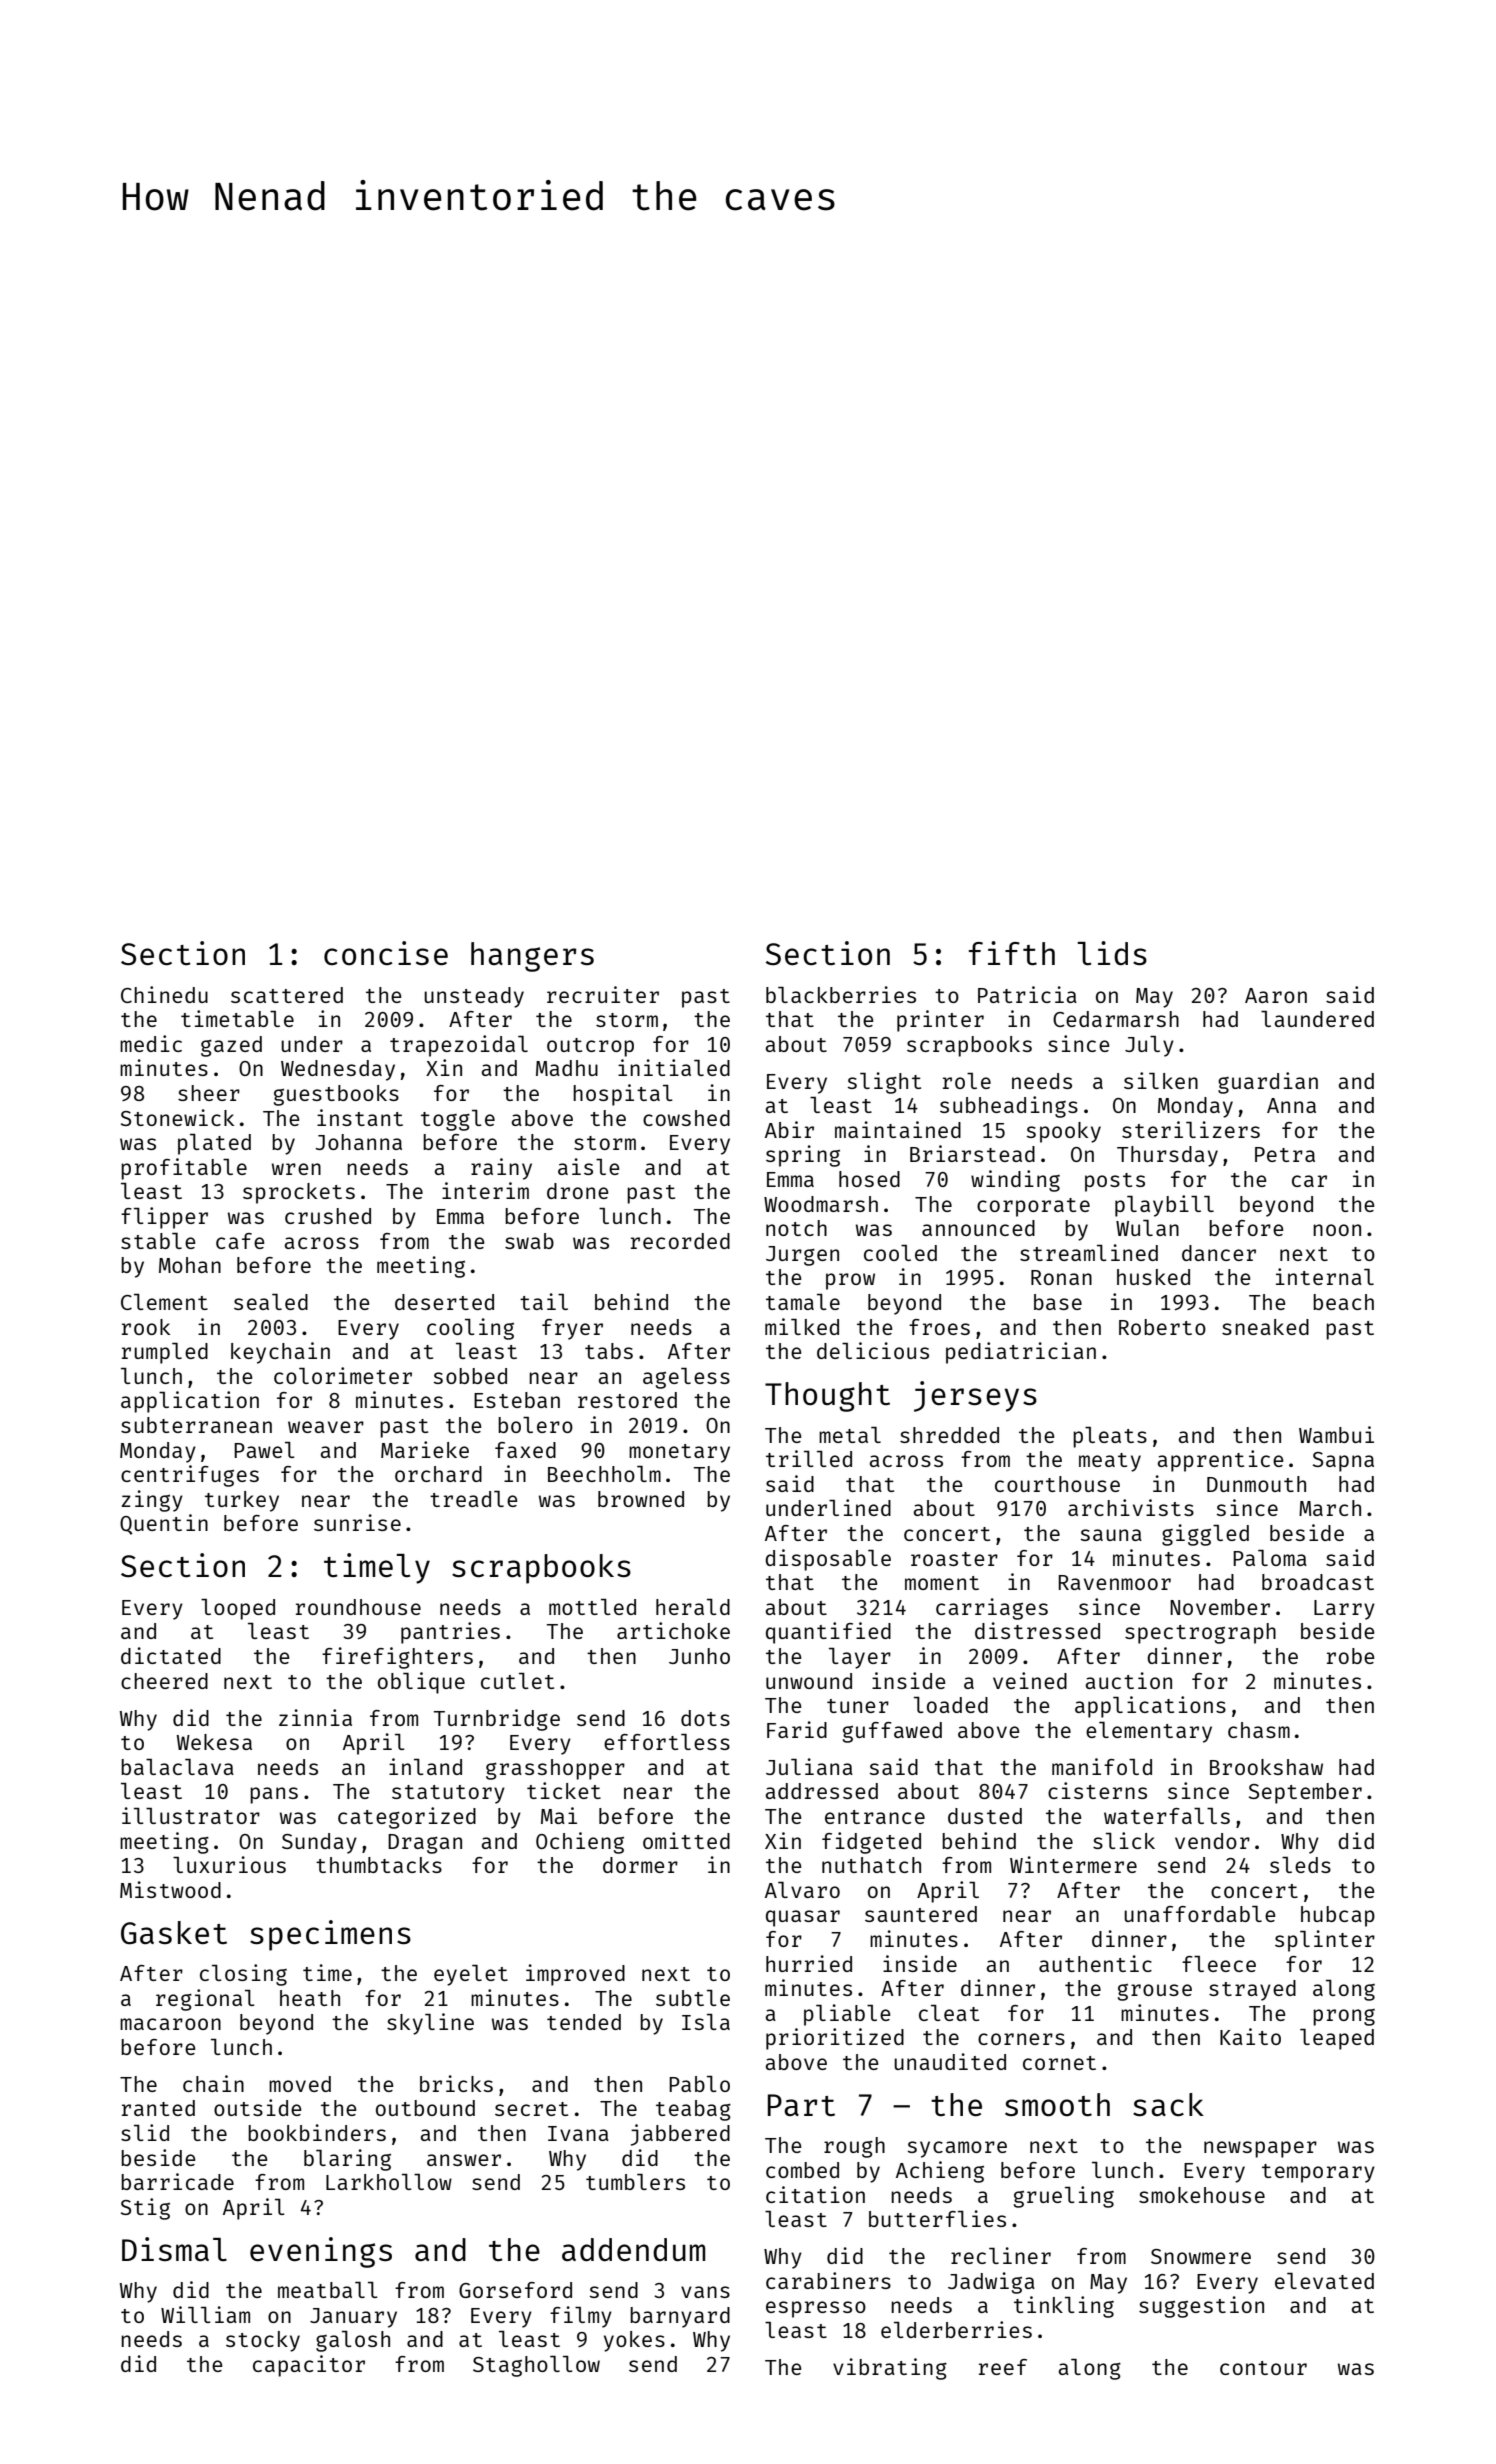  What do you see at coordinates (1324, 2281) in the image?
I see `elevated` at bounding box center [1324, 2281].
